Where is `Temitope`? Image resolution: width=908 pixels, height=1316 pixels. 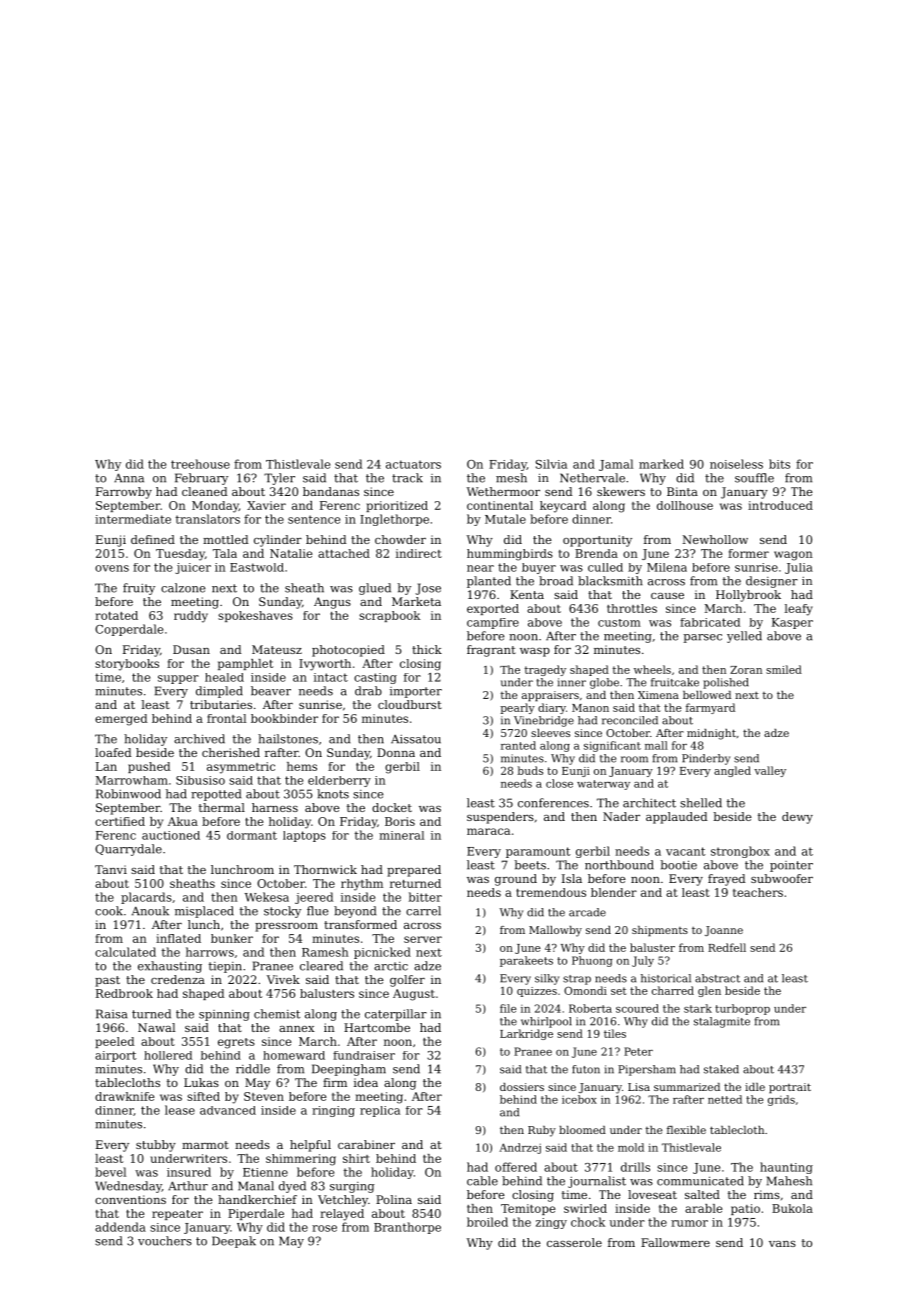 Temitope is located at coordinates (528, 1209).
